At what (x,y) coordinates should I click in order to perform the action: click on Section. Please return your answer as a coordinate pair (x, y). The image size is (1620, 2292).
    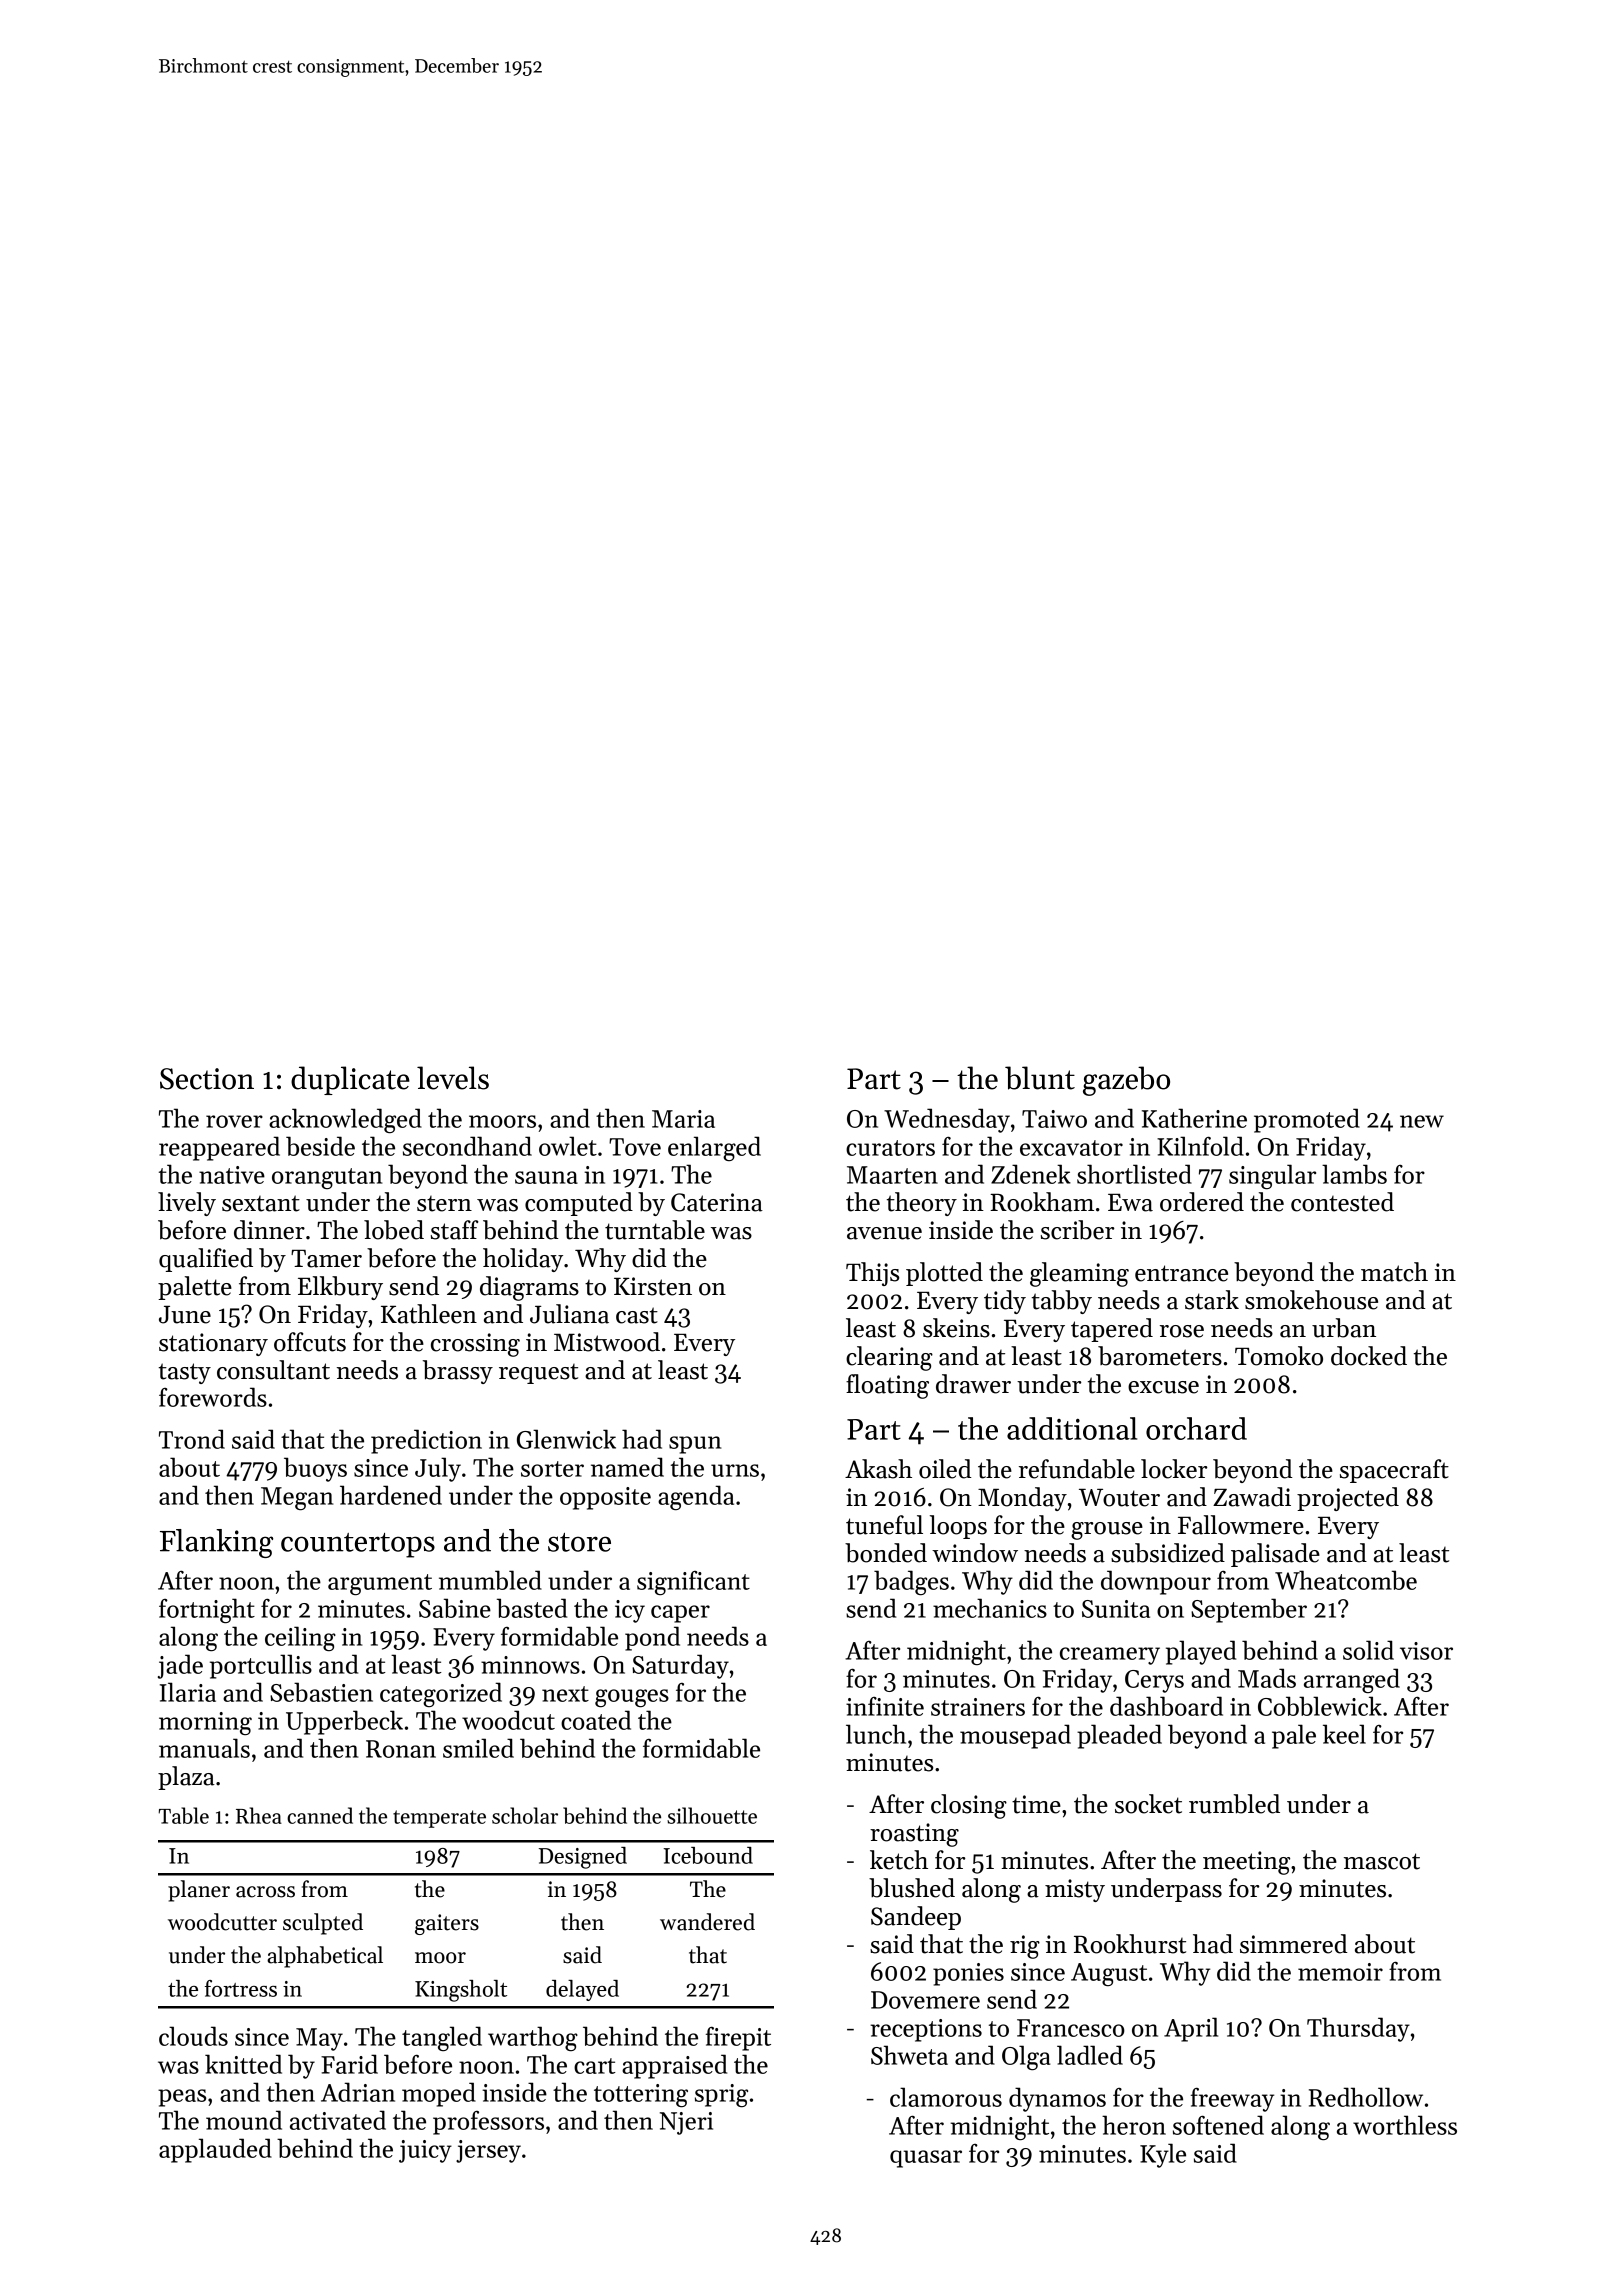
    Looking at the image, I should click on (207, 1079).
